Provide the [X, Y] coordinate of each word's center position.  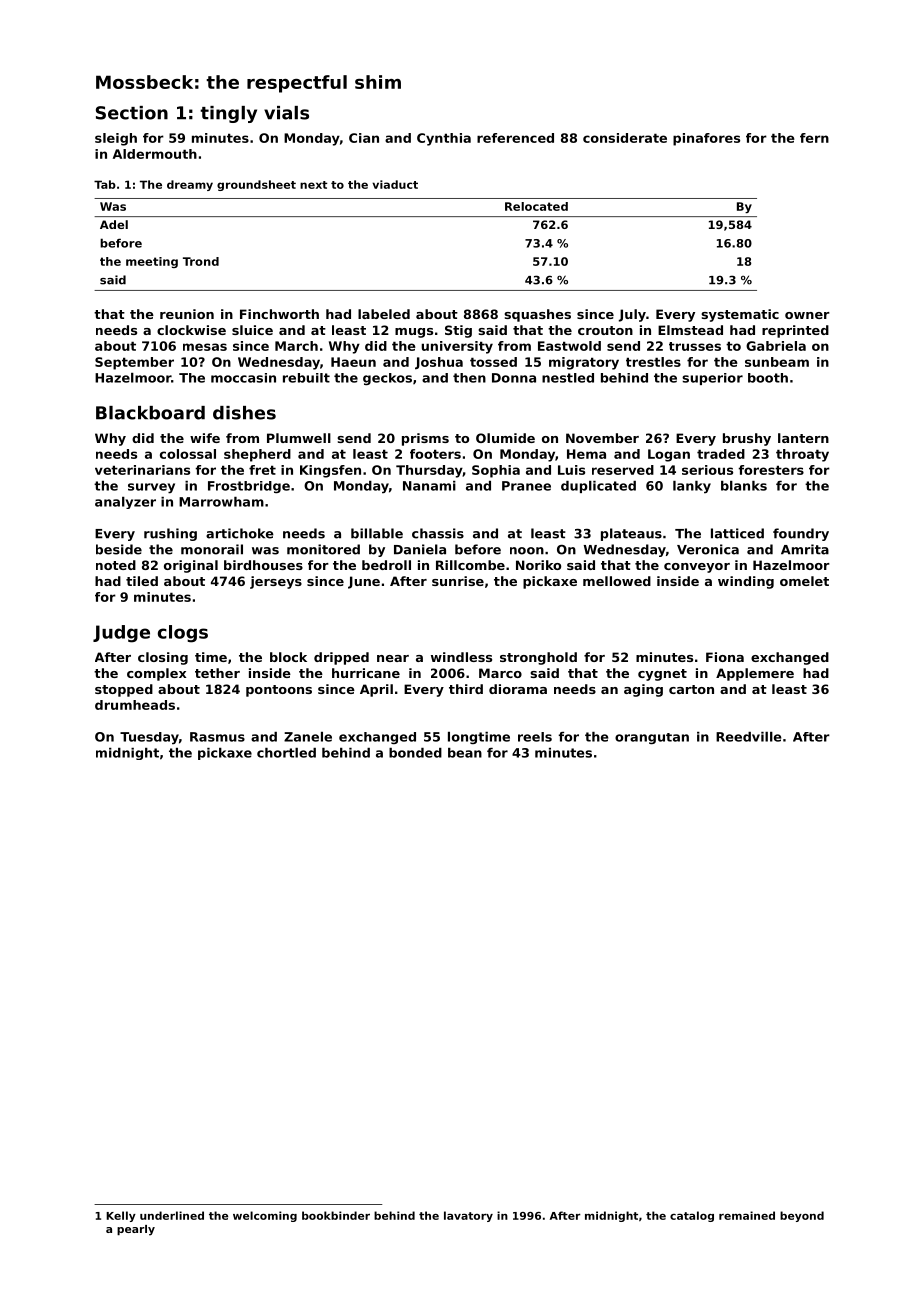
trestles [653, 362]
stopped [124, 690]
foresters [771, 470]
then [469, 378]
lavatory [468, 1216]
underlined [172, 1215]
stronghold [538, 658]
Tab [105, 184]
